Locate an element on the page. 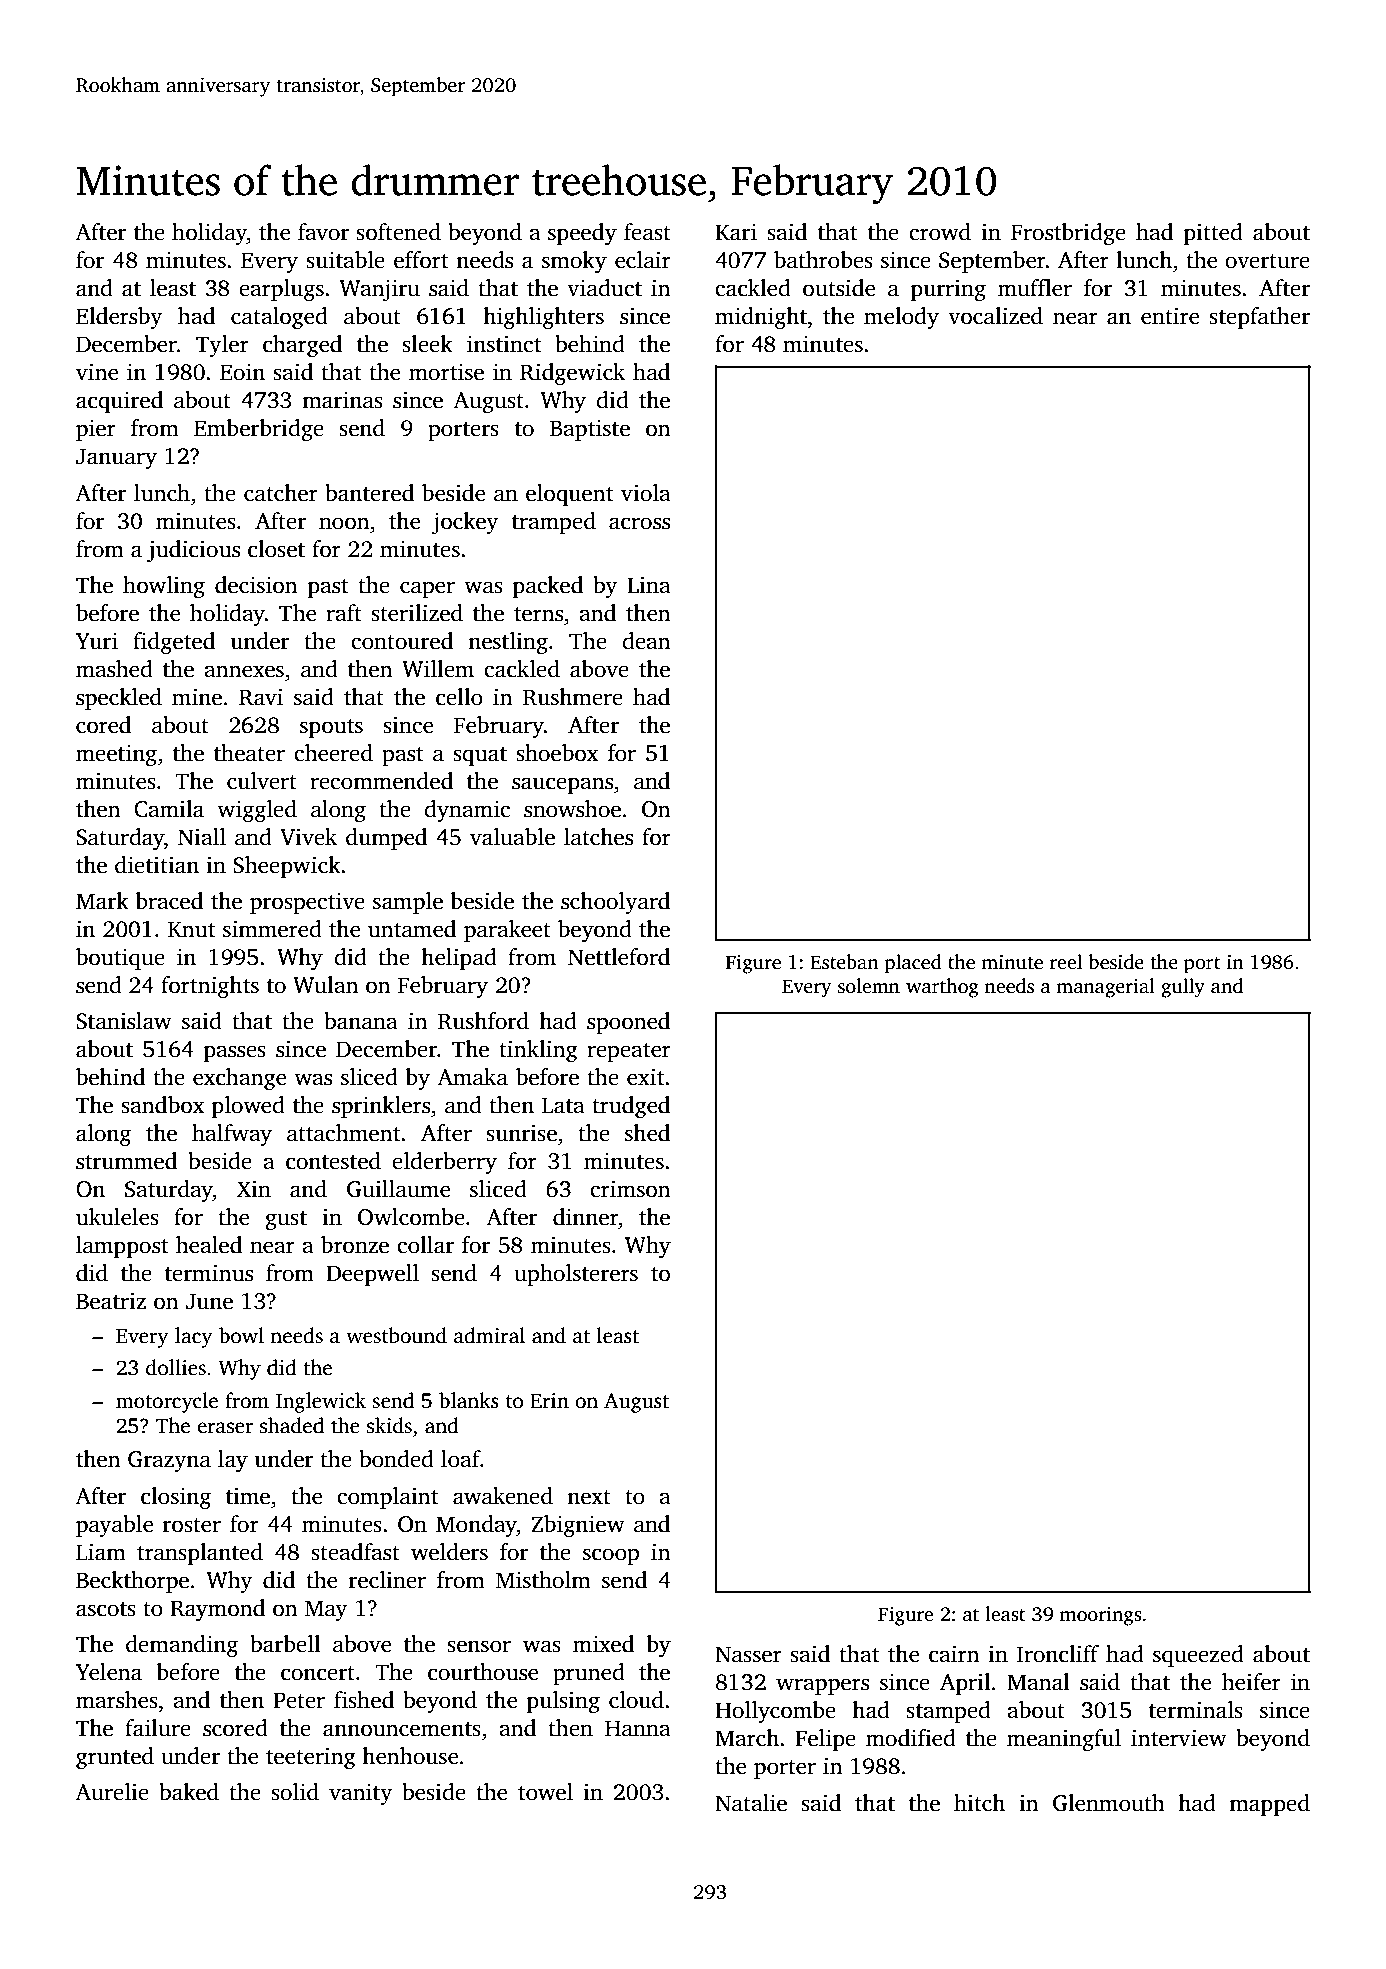 Image resolution: width=1386 pixels, height=1969 pixels. crowd is located at coordinates (940, 232).
